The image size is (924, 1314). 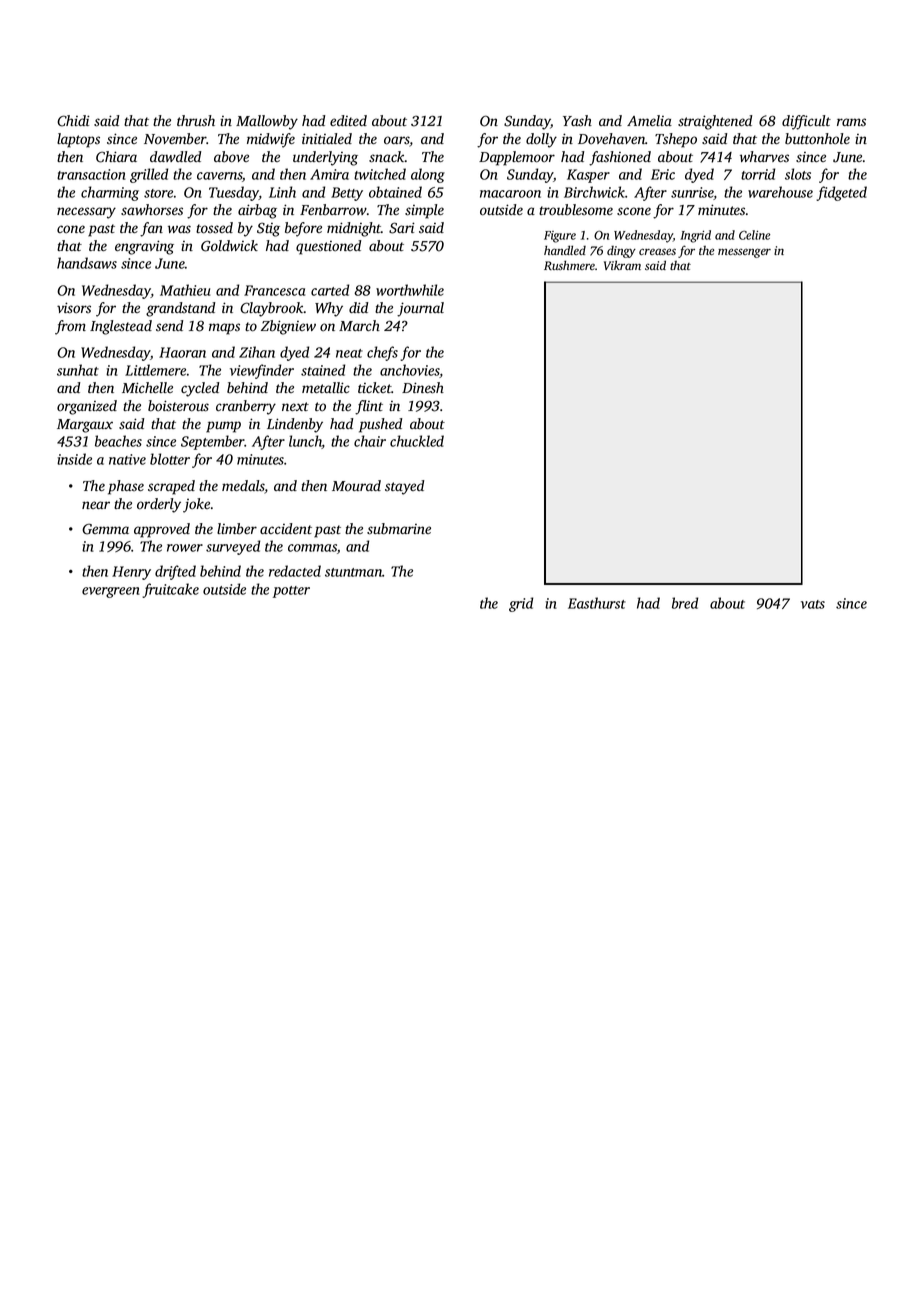 I want to click on from, so click(x=70, y=327).
